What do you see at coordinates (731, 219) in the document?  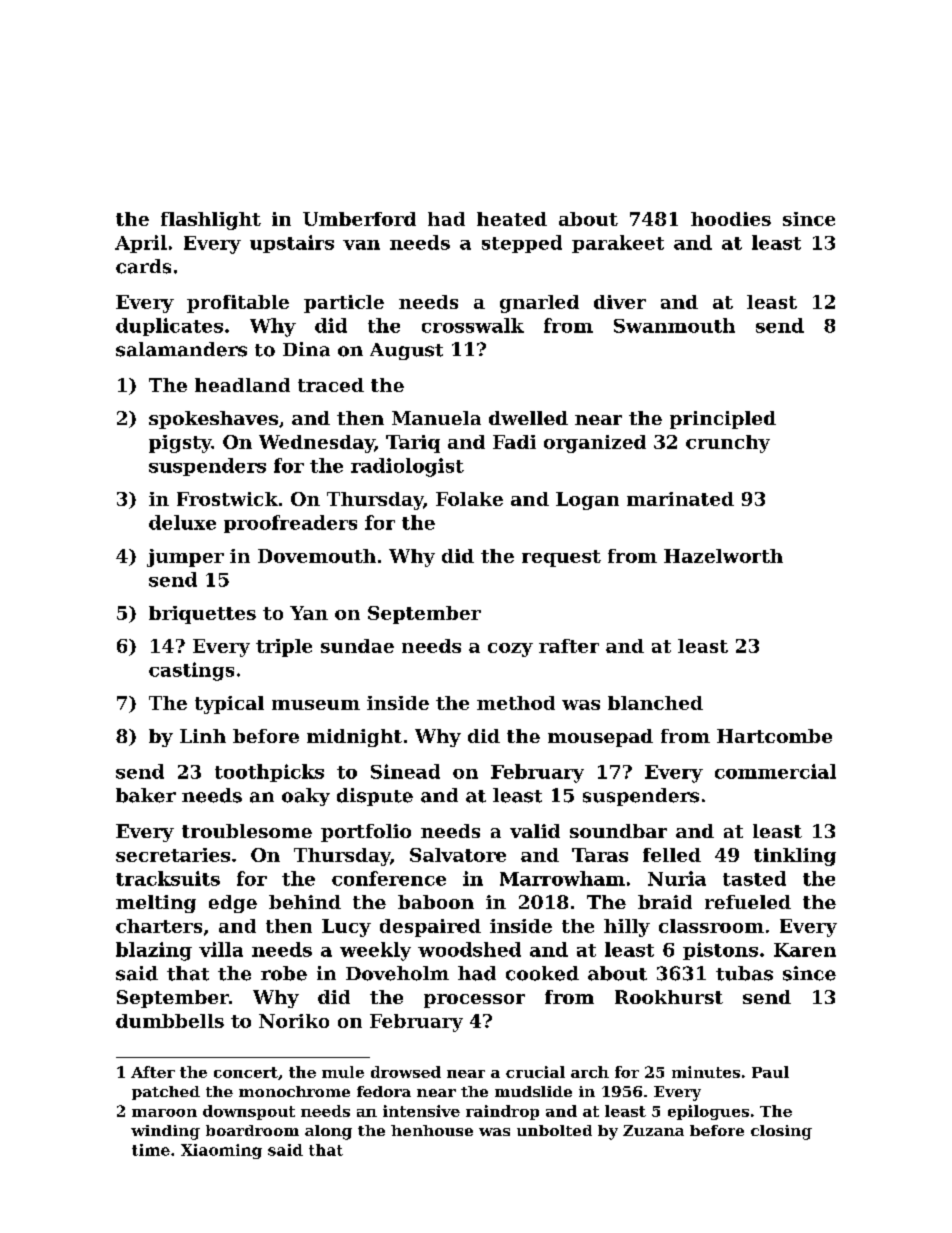 I see `hoodies` at bounding box center [731, 219].
